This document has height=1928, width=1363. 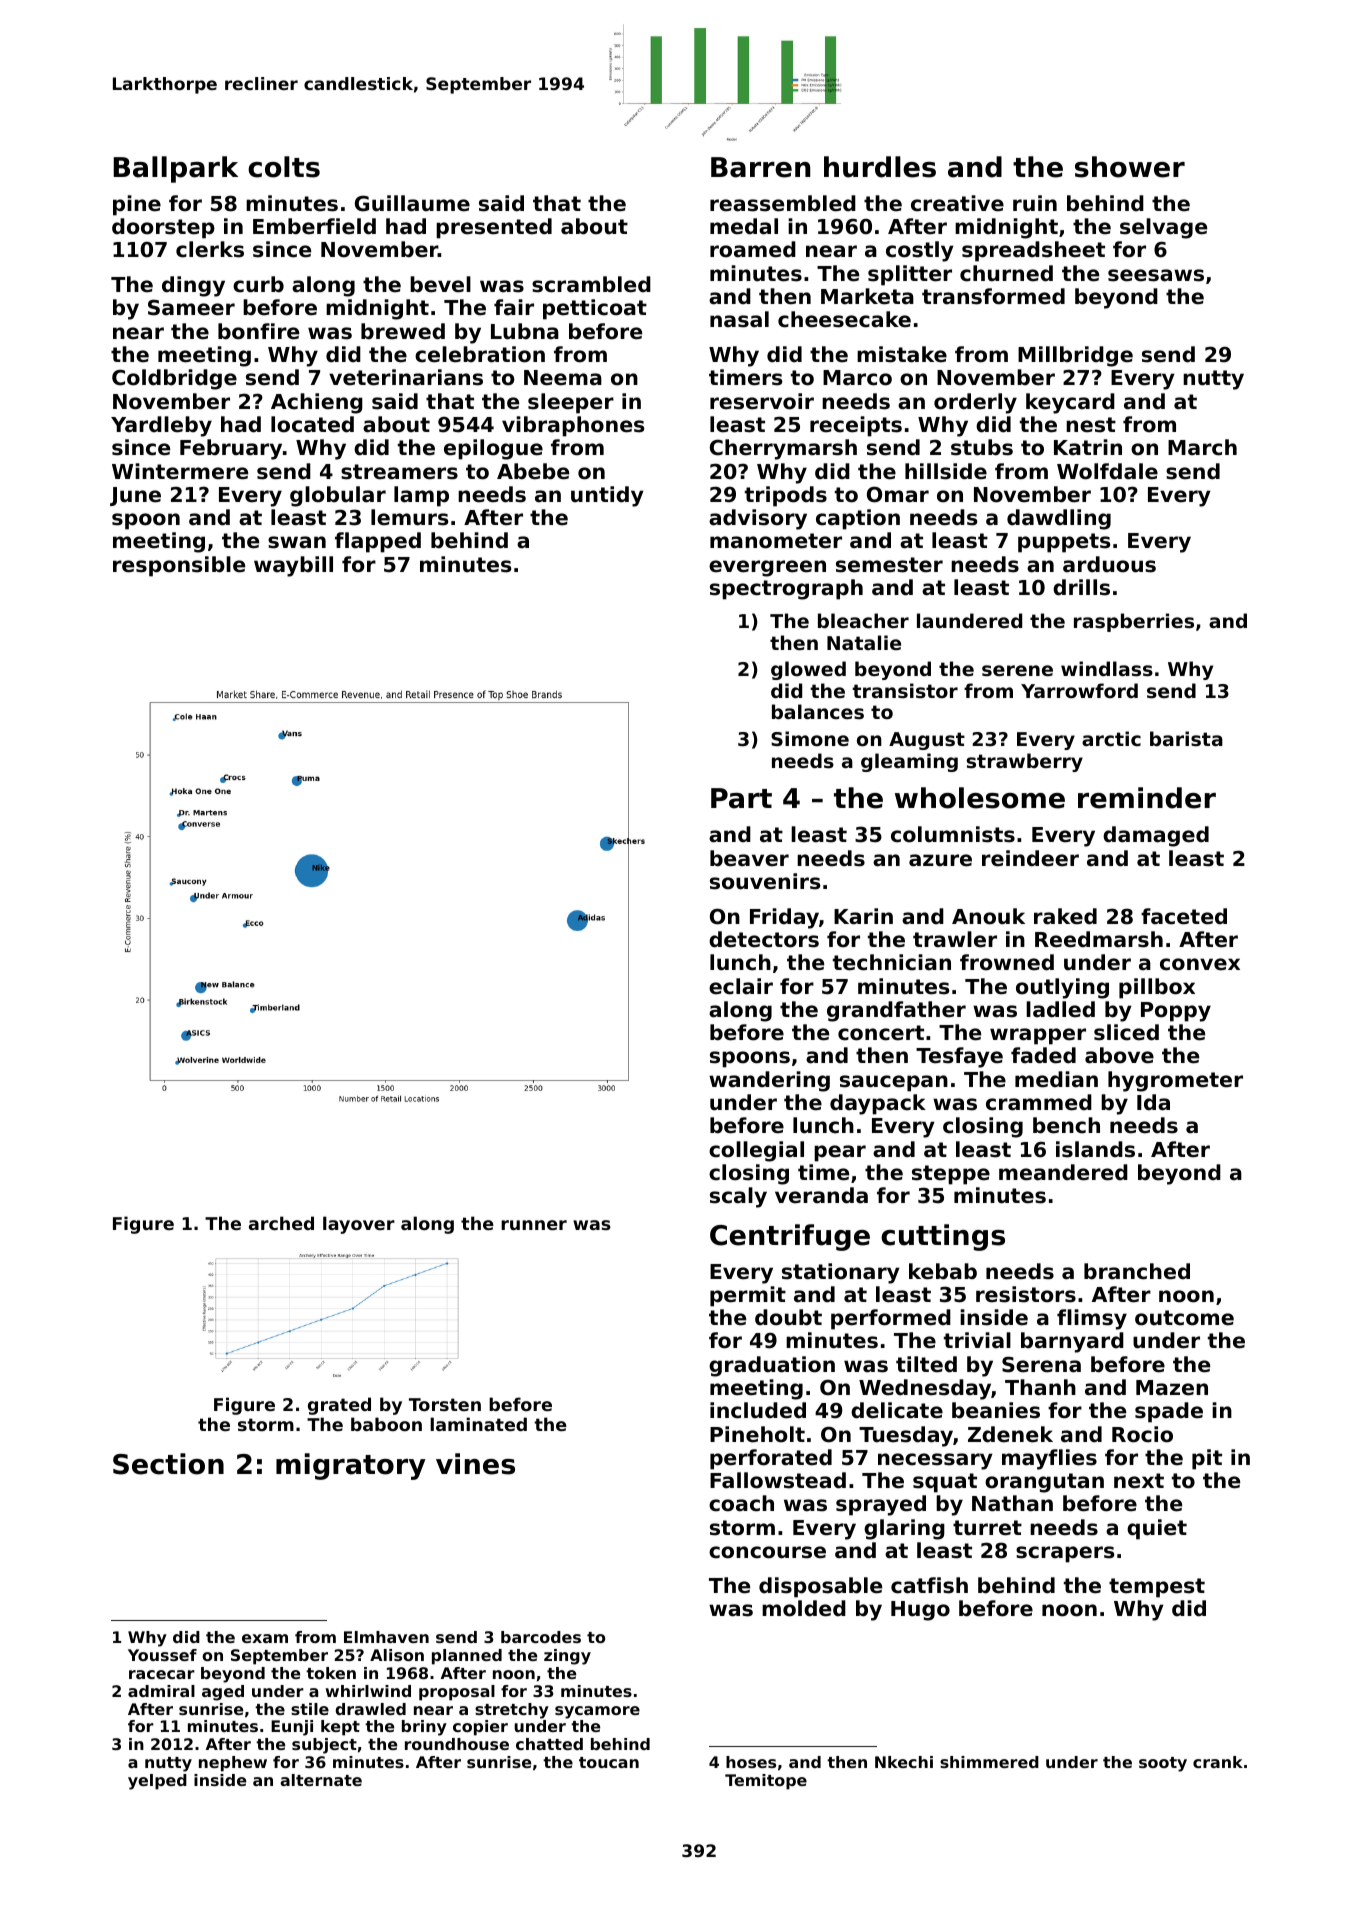 I want to click on Section, so click(x=168, y=1464).
